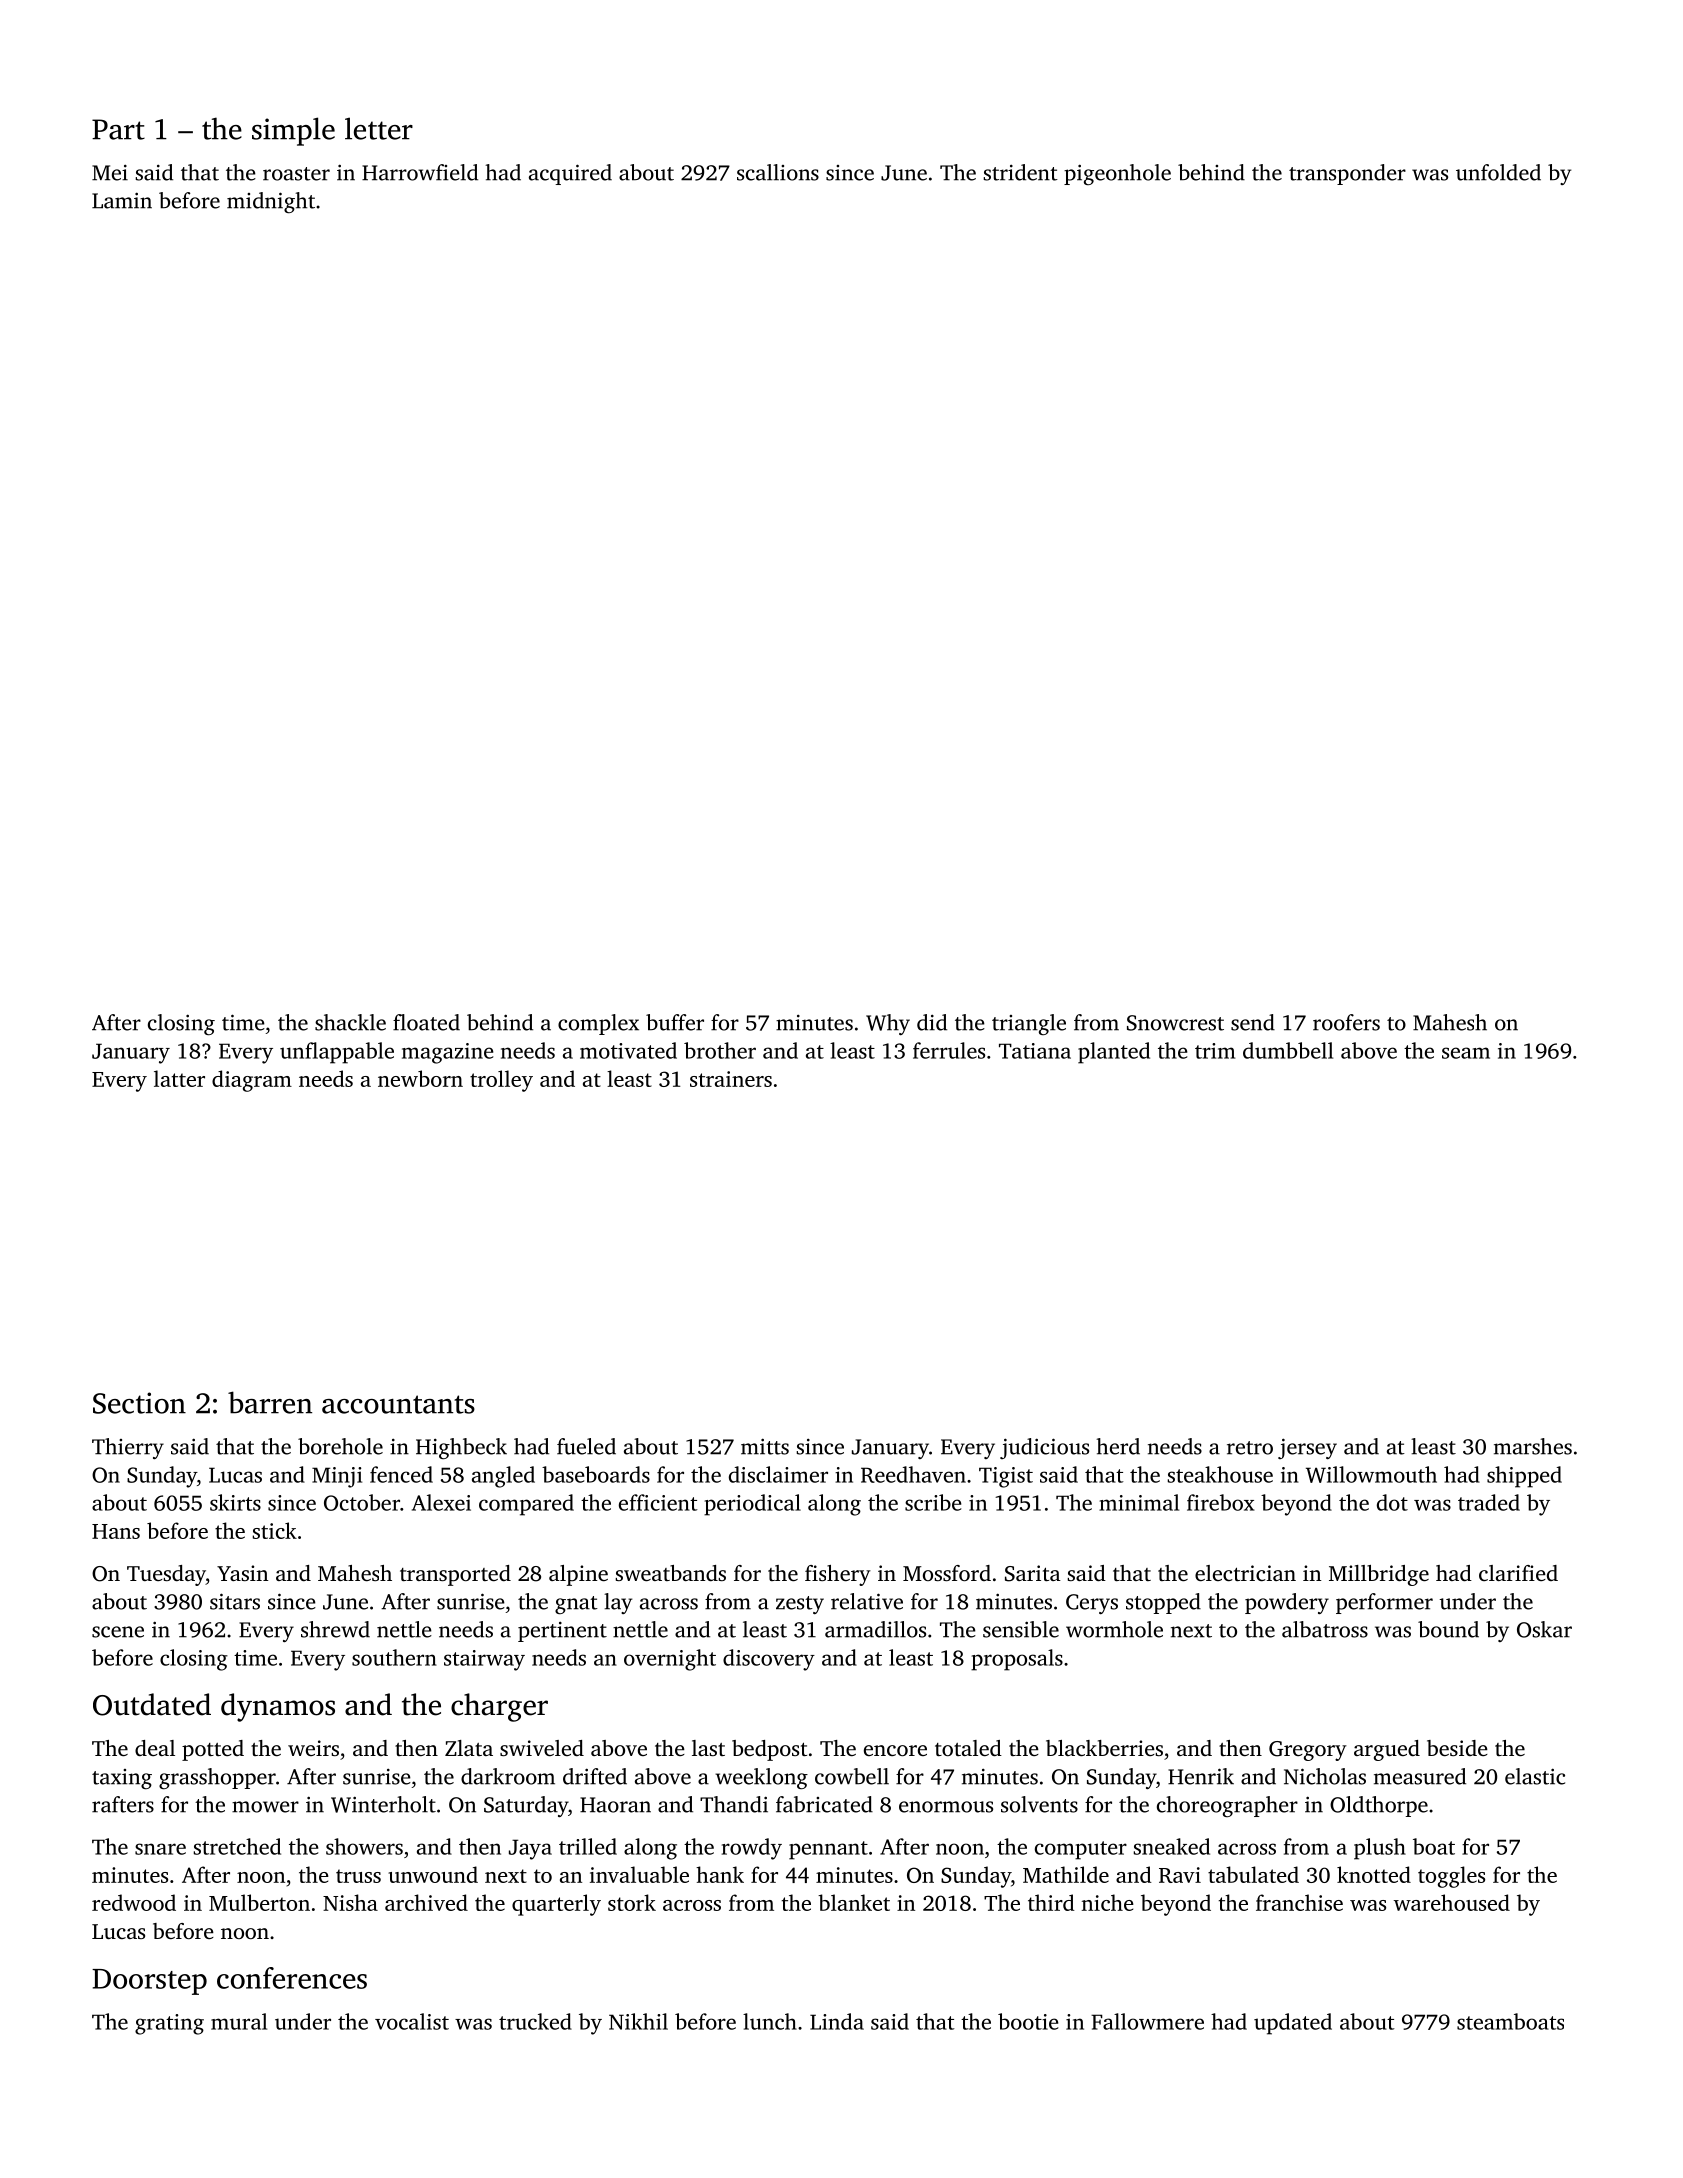 This document has width=1683, height=2178. What do you see at coordinates (1466, 1053) in the document?
I see `seam` at bounding box center [1466, 1053].
